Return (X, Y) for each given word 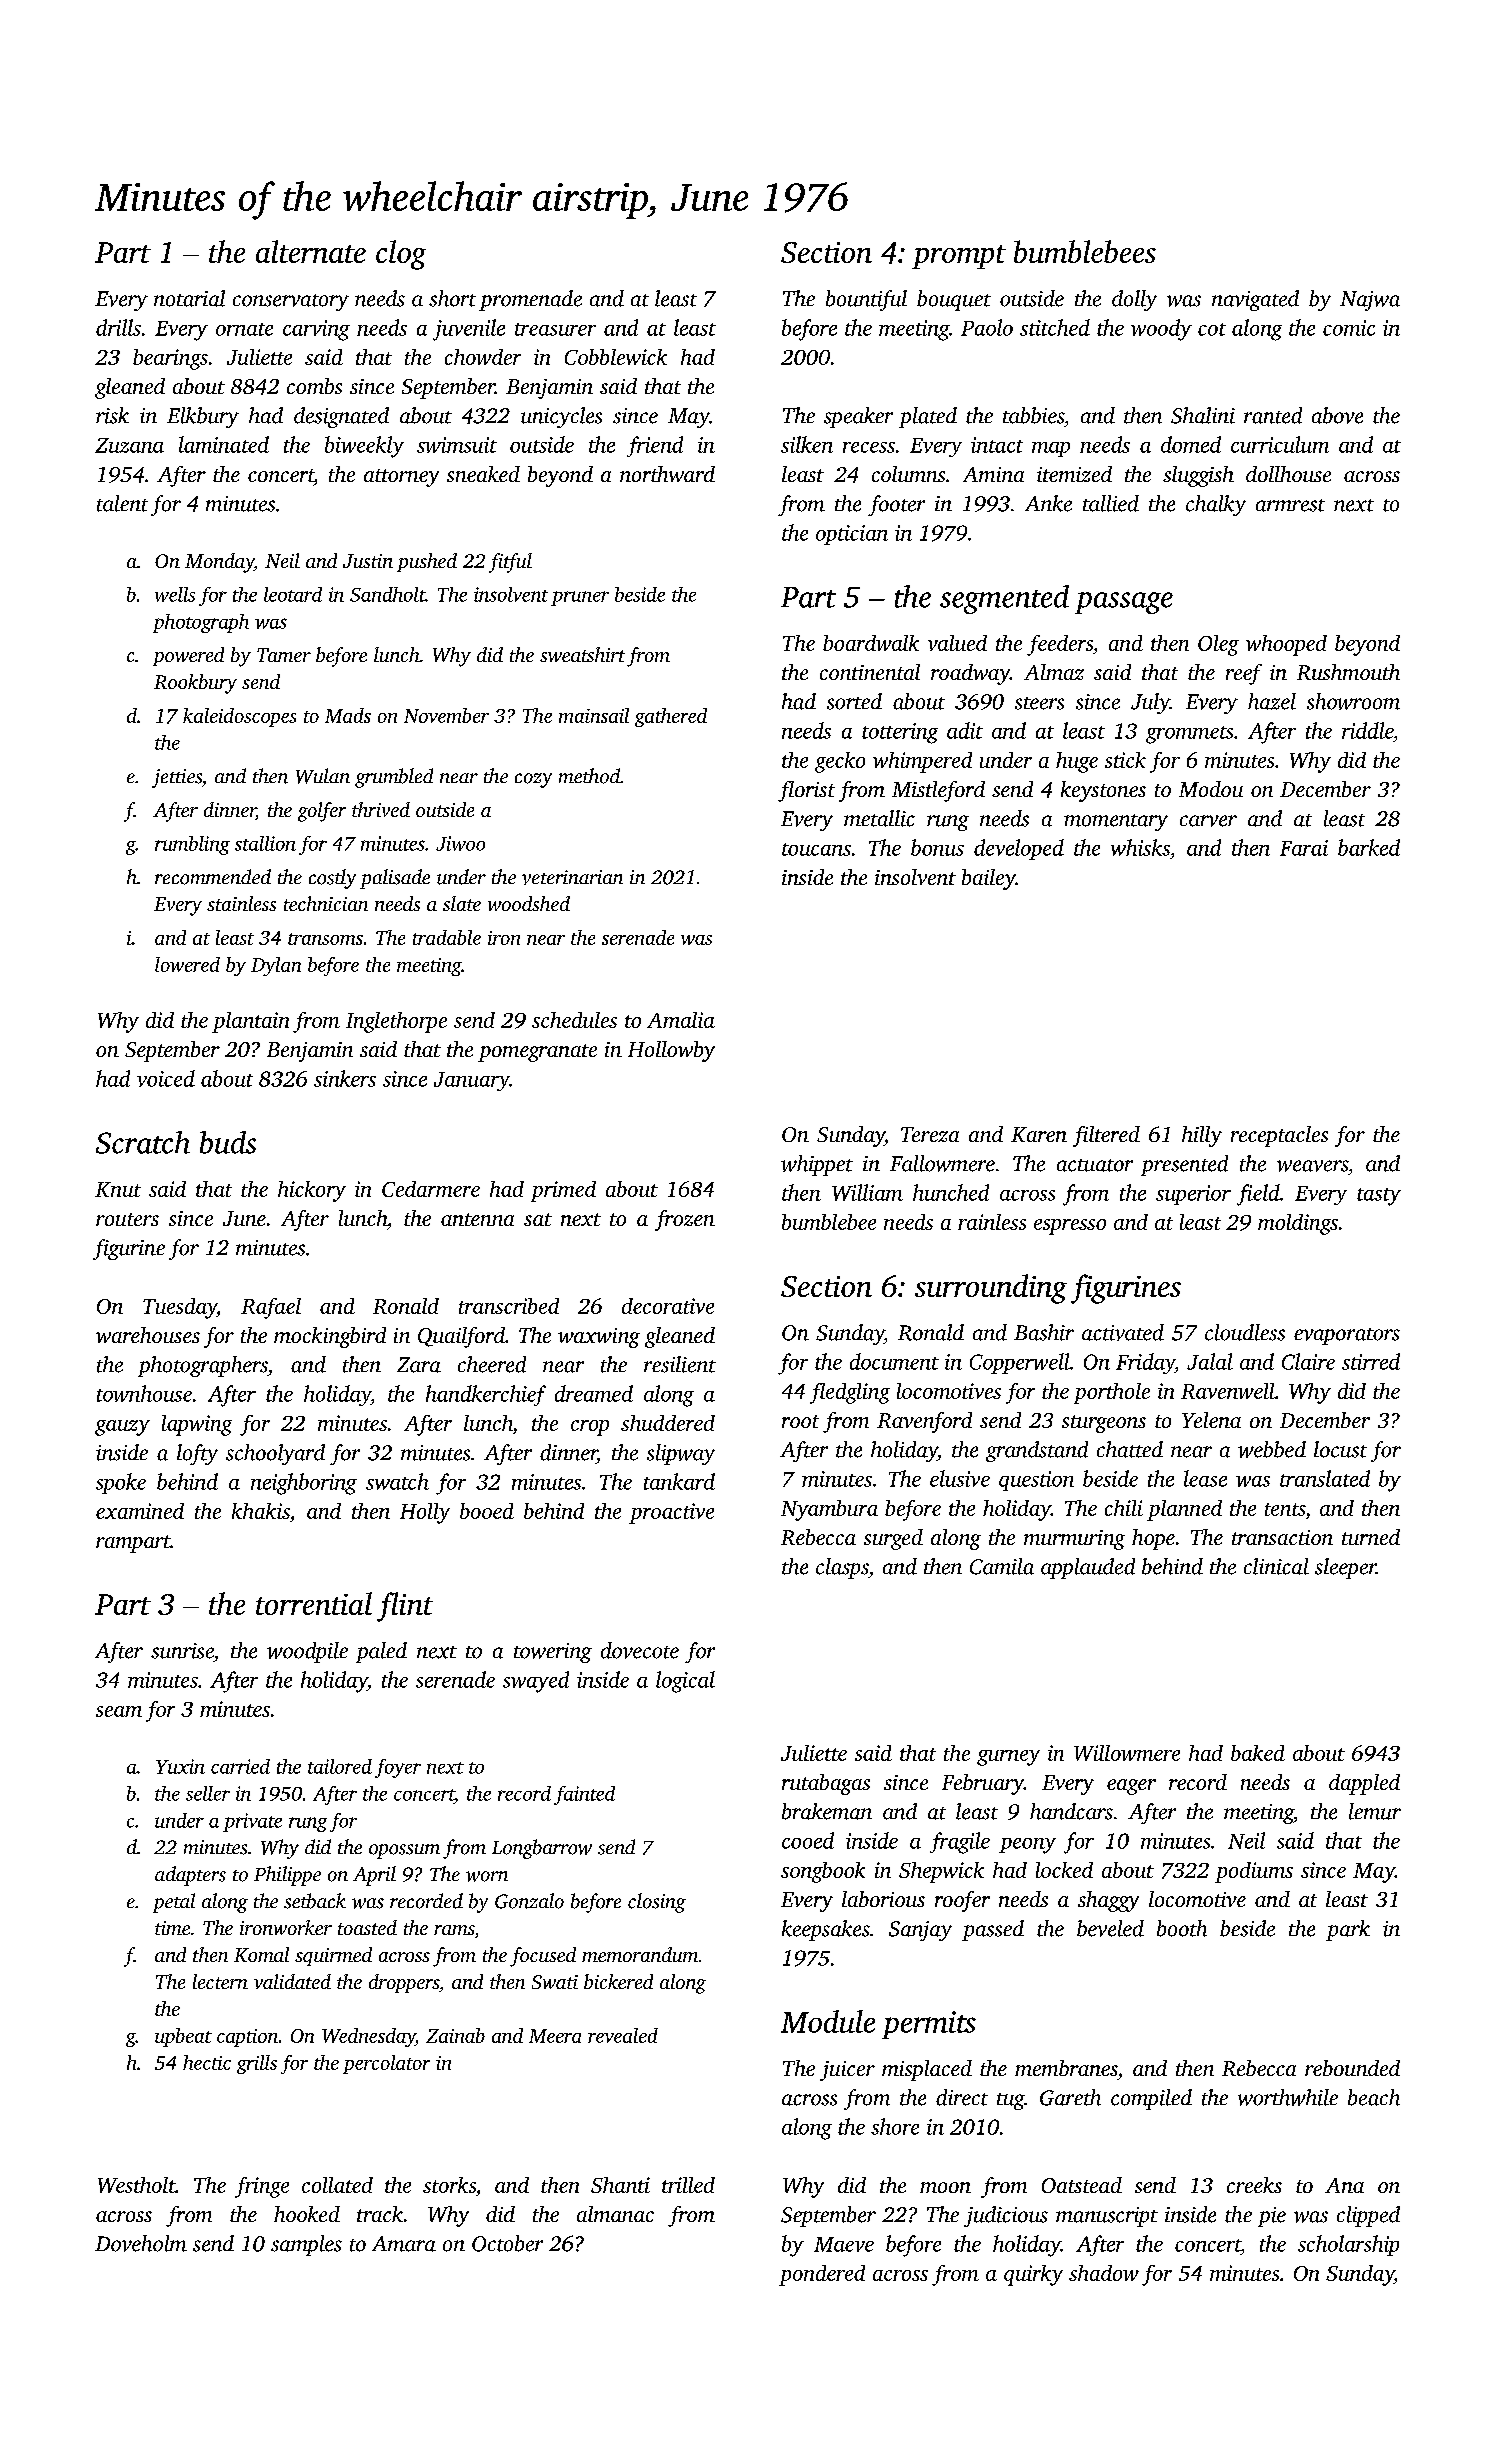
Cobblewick (616, 357)
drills (118, 327)
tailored (340, 1766)
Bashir (1044, 1332)
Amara (404, 2244)
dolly (1134, 300)
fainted (584, 1795)
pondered (822, 2275)
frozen (685, 1220)
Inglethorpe (396, 1022)
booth (1182, 1928)
